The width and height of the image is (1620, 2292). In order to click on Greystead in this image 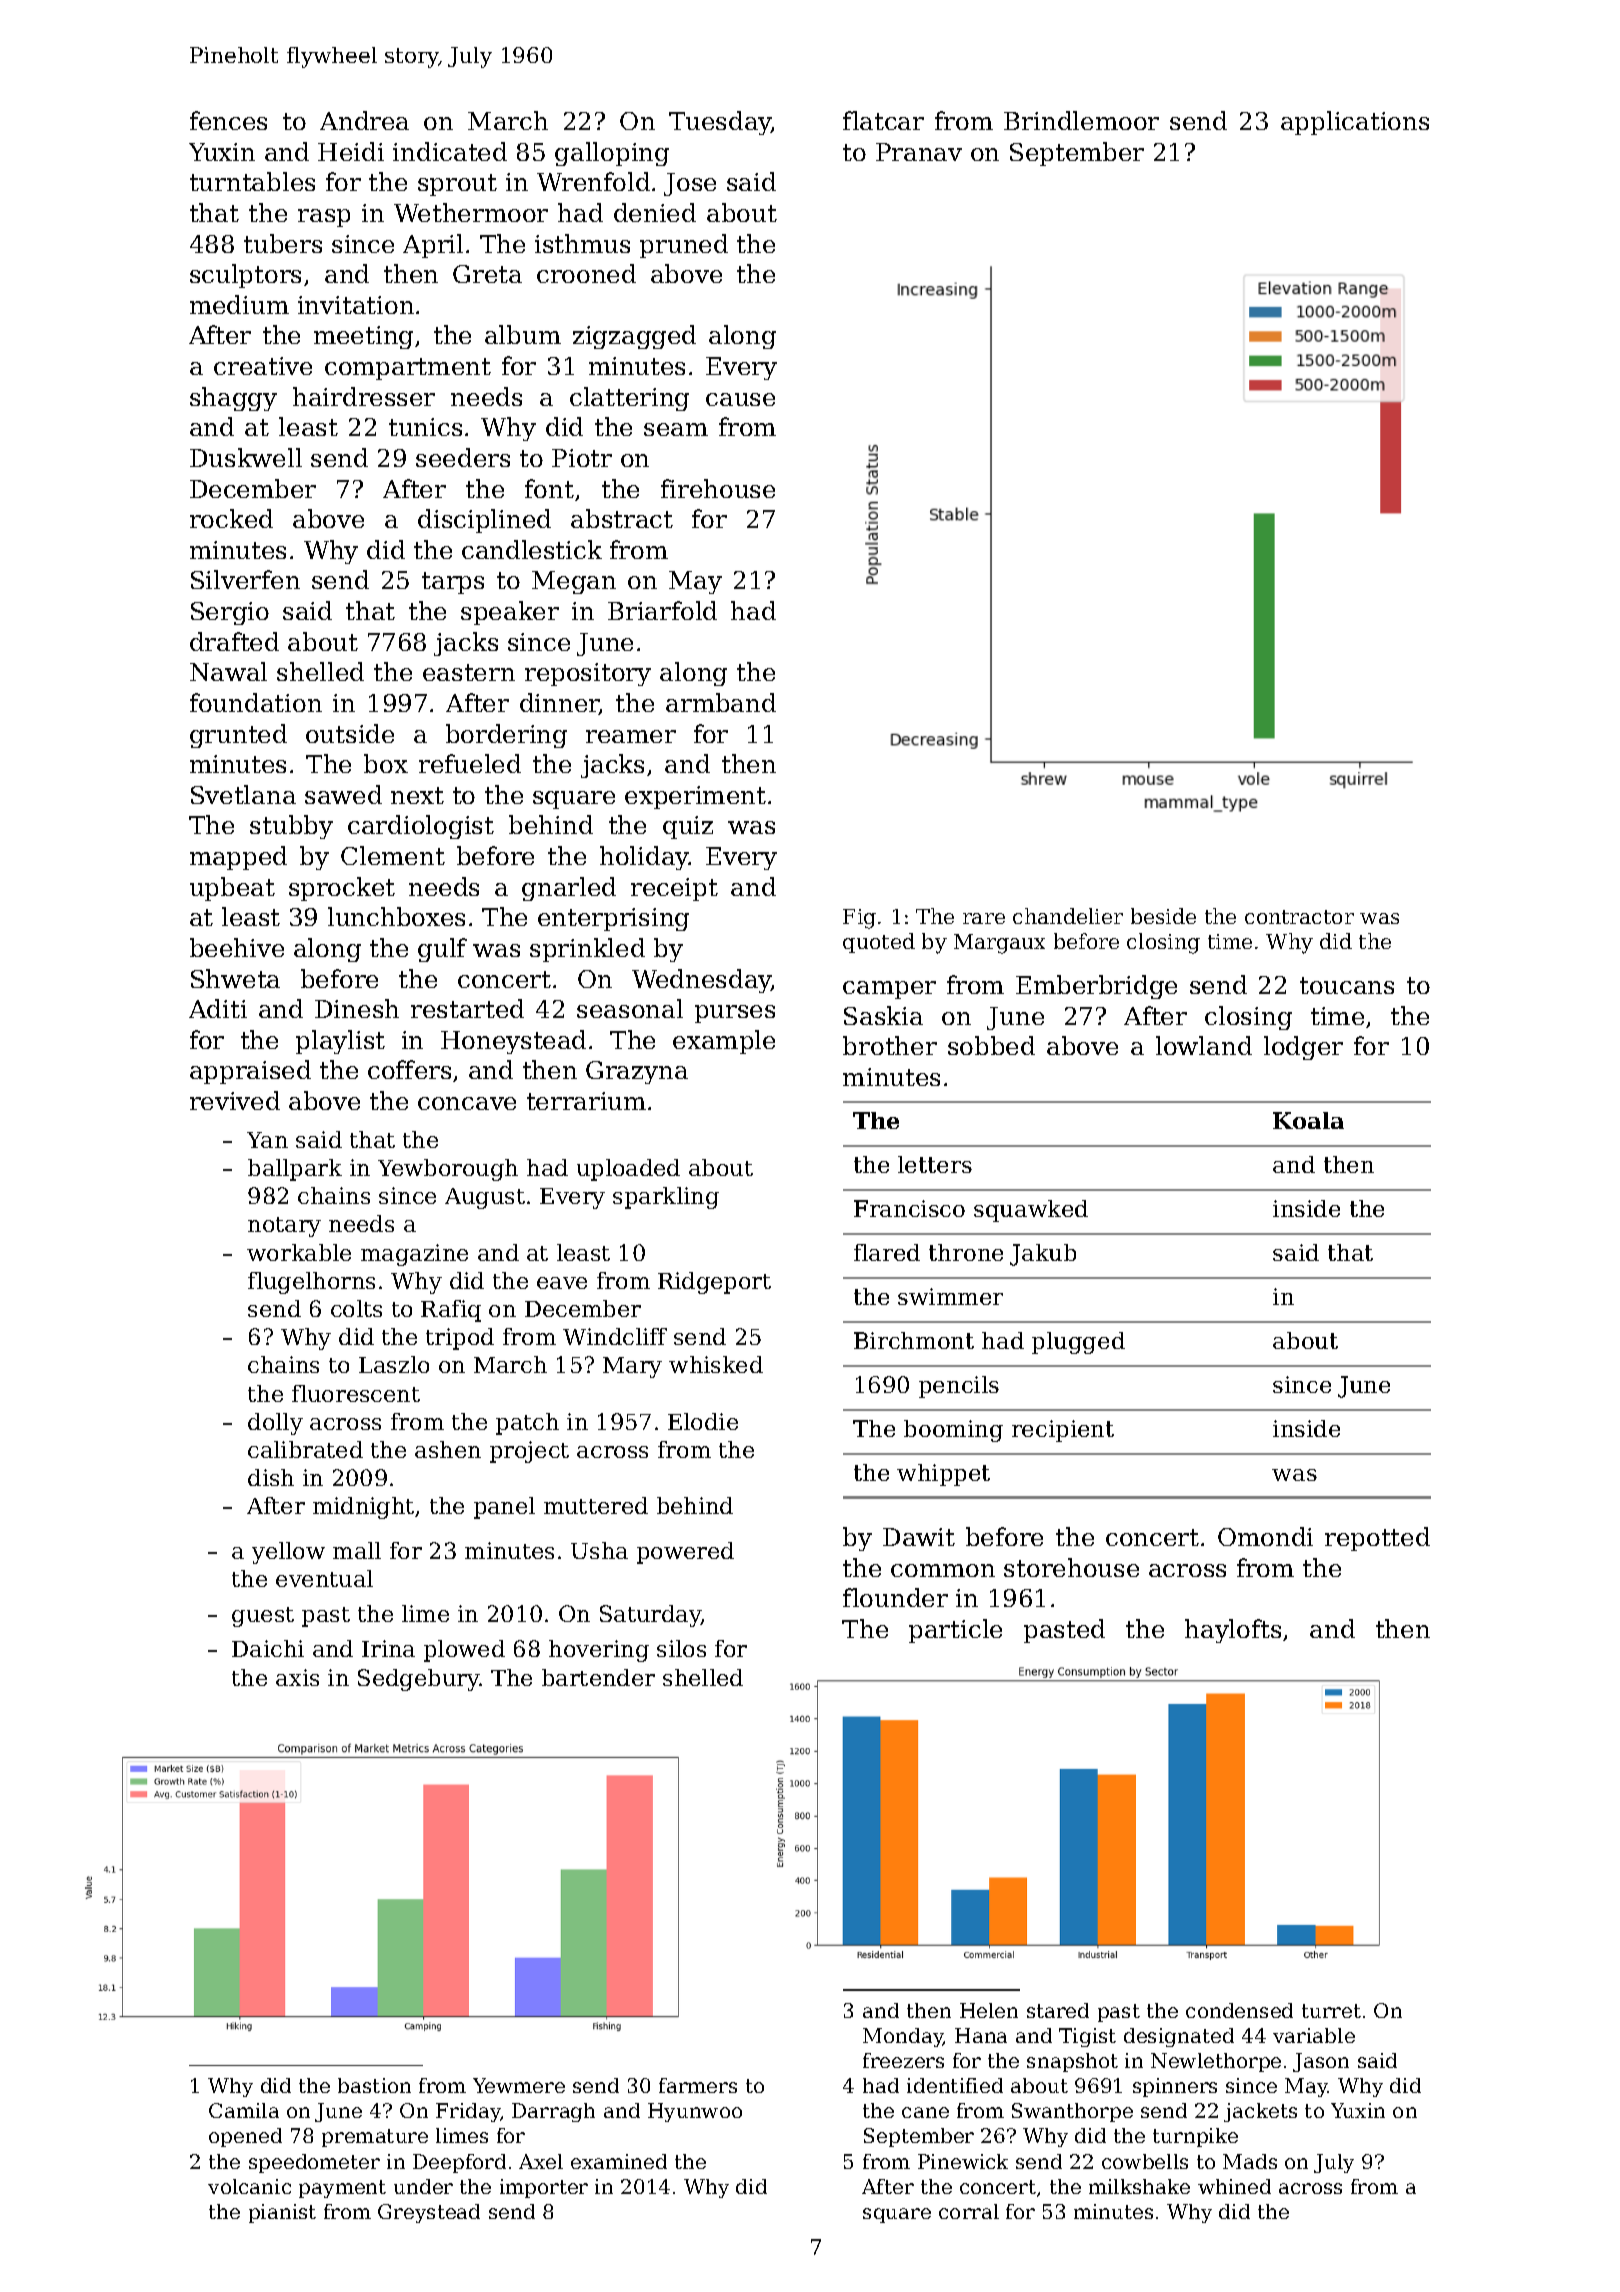, I will do `click(429, 2213)`.
